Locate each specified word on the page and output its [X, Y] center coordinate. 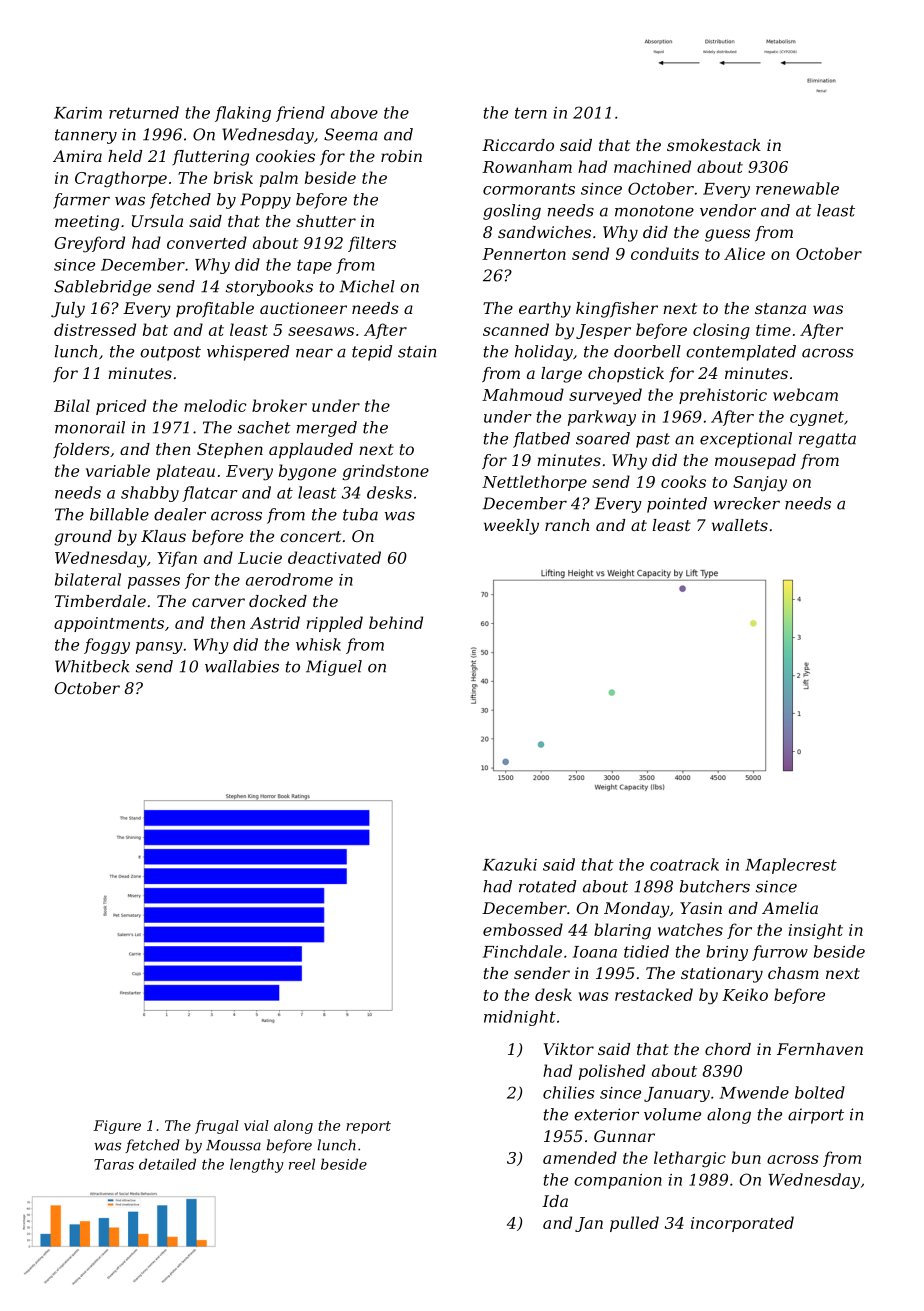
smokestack [714, 145]
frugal [217, 1127]
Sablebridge [102, 288]
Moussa [233, 1145]
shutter [326, 221]
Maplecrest [791, 866]
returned [144, 112]
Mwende [754, 1092]
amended [580, 1157]
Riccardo [518, 145]
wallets [740, 525]
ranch [567, 525]
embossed [523, 929]
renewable [797, 188]
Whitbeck [92, 666]
